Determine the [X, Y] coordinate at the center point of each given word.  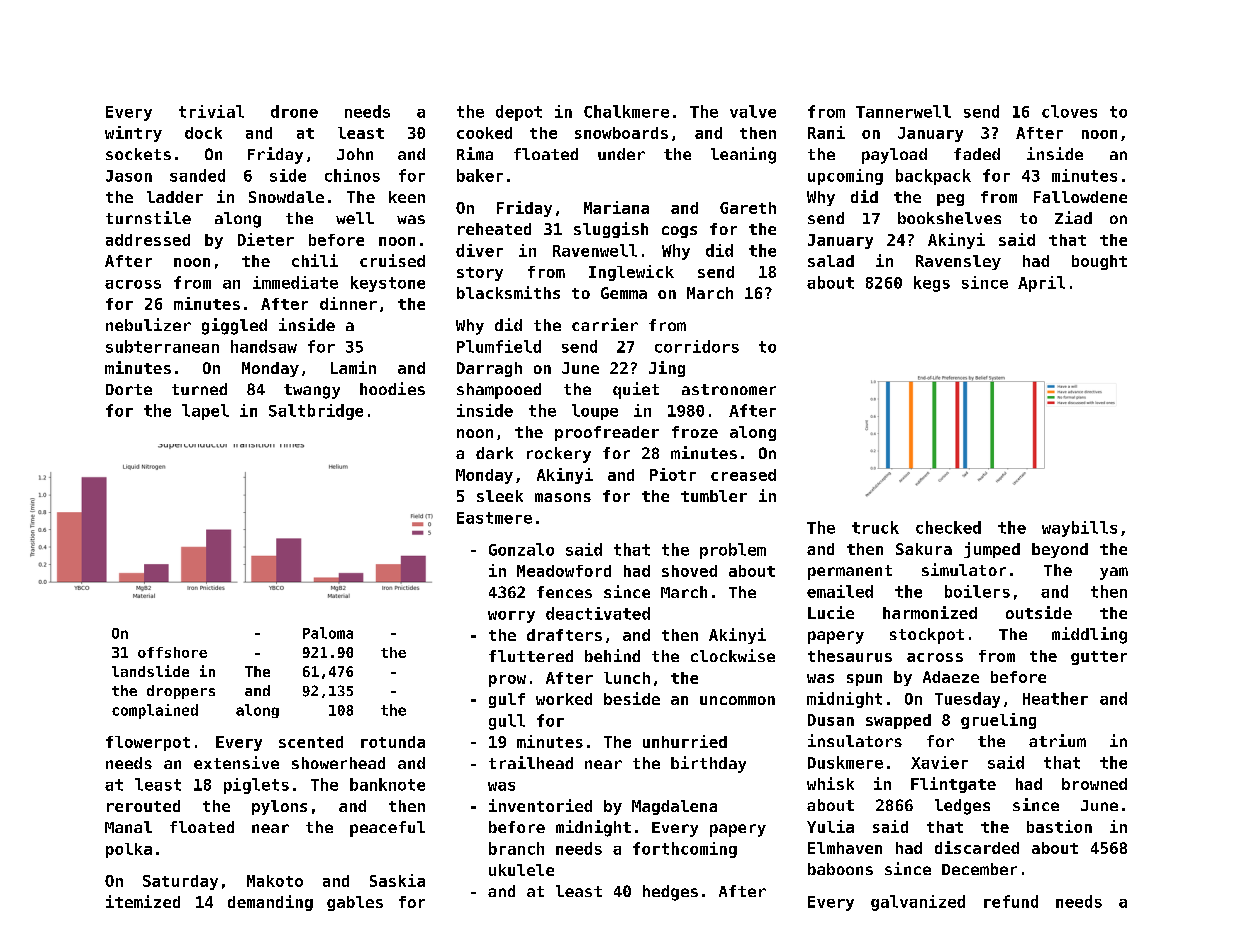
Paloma [328, 633]
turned [199, 389]
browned [1094, 784]
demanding [270, 903]
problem [733, 551]
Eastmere [494, 518]
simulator [964, 569]
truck [875, 527]
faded [977, 154]
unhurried [685, 741]
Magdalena [674, 807]
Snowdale [286, 197]
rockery [559, 455]
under [621, 154]
